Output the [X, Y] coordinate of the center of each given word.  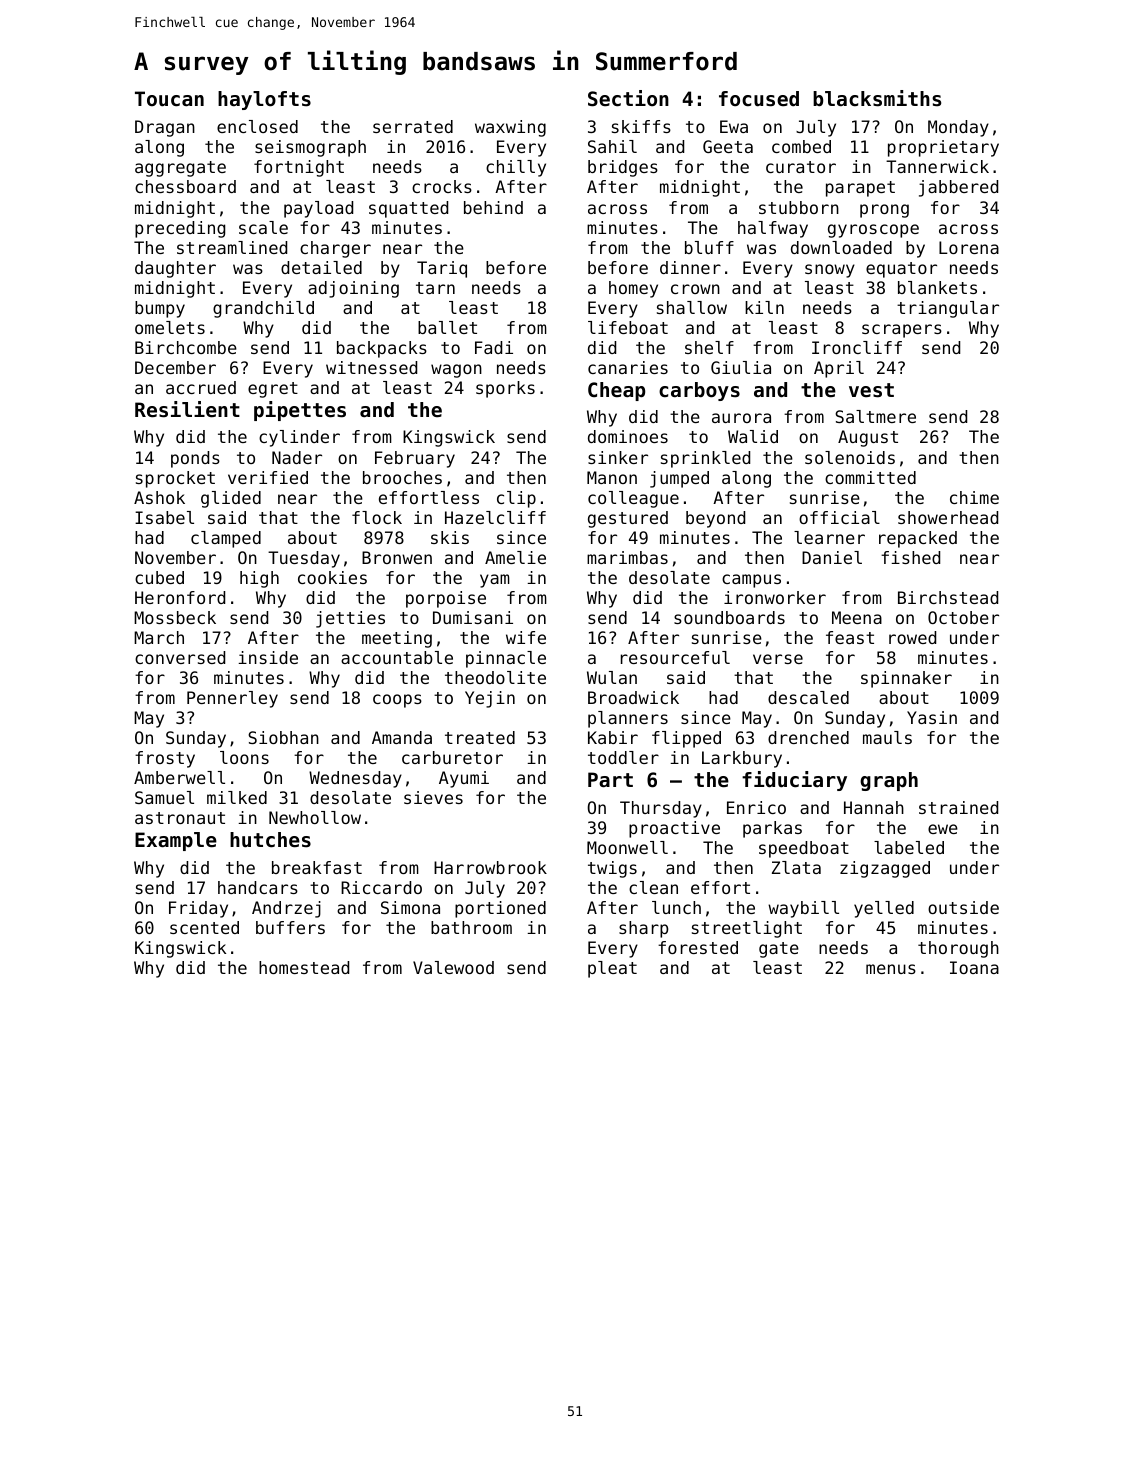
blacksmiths [877, 98]
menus [891, 969]
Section [628, 98]
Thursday [661, 809]
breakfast [317, 867]
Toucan [169, 99]
